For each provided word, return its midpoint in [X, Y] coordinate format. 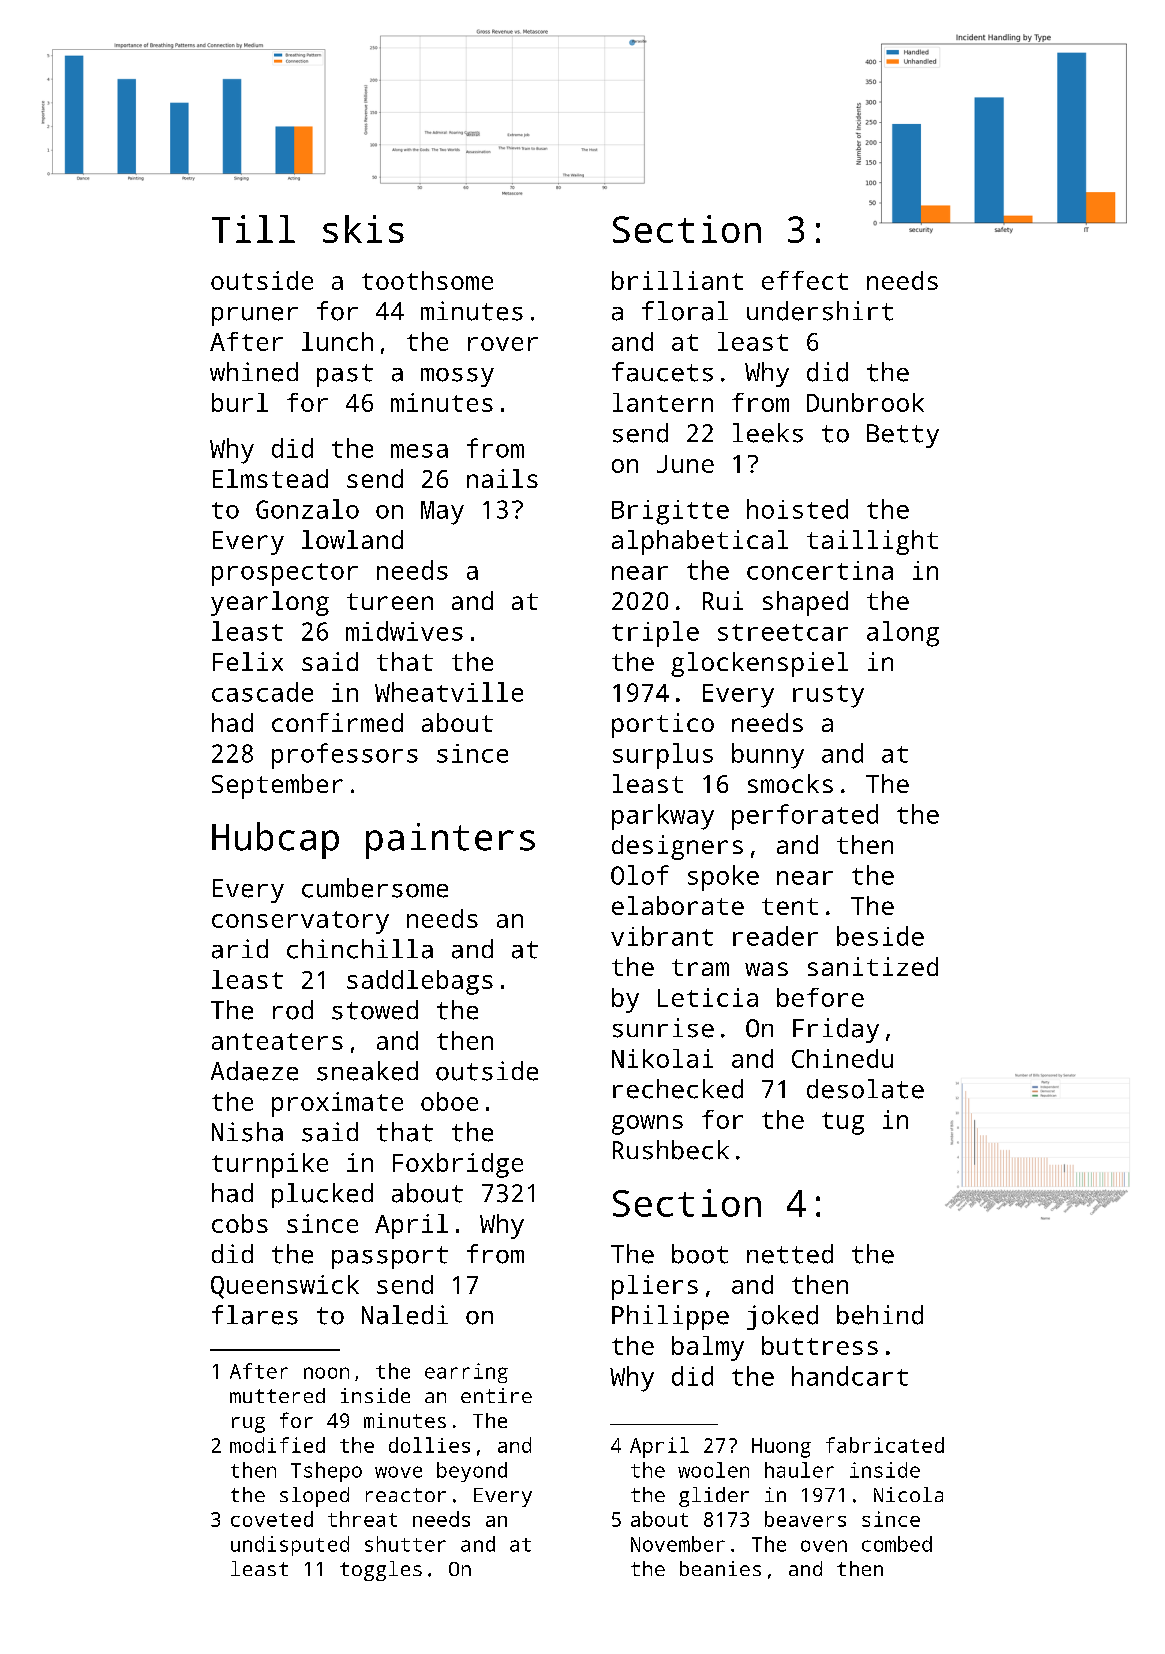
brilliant [677, 280]
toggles [381, 1571]
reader [775, 936]
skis [363, 229]
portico [663, 725]
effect [805, 280]
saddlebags [420, 982]
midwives [404, 631]
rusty [828, 696]
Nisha [247, 1132]
